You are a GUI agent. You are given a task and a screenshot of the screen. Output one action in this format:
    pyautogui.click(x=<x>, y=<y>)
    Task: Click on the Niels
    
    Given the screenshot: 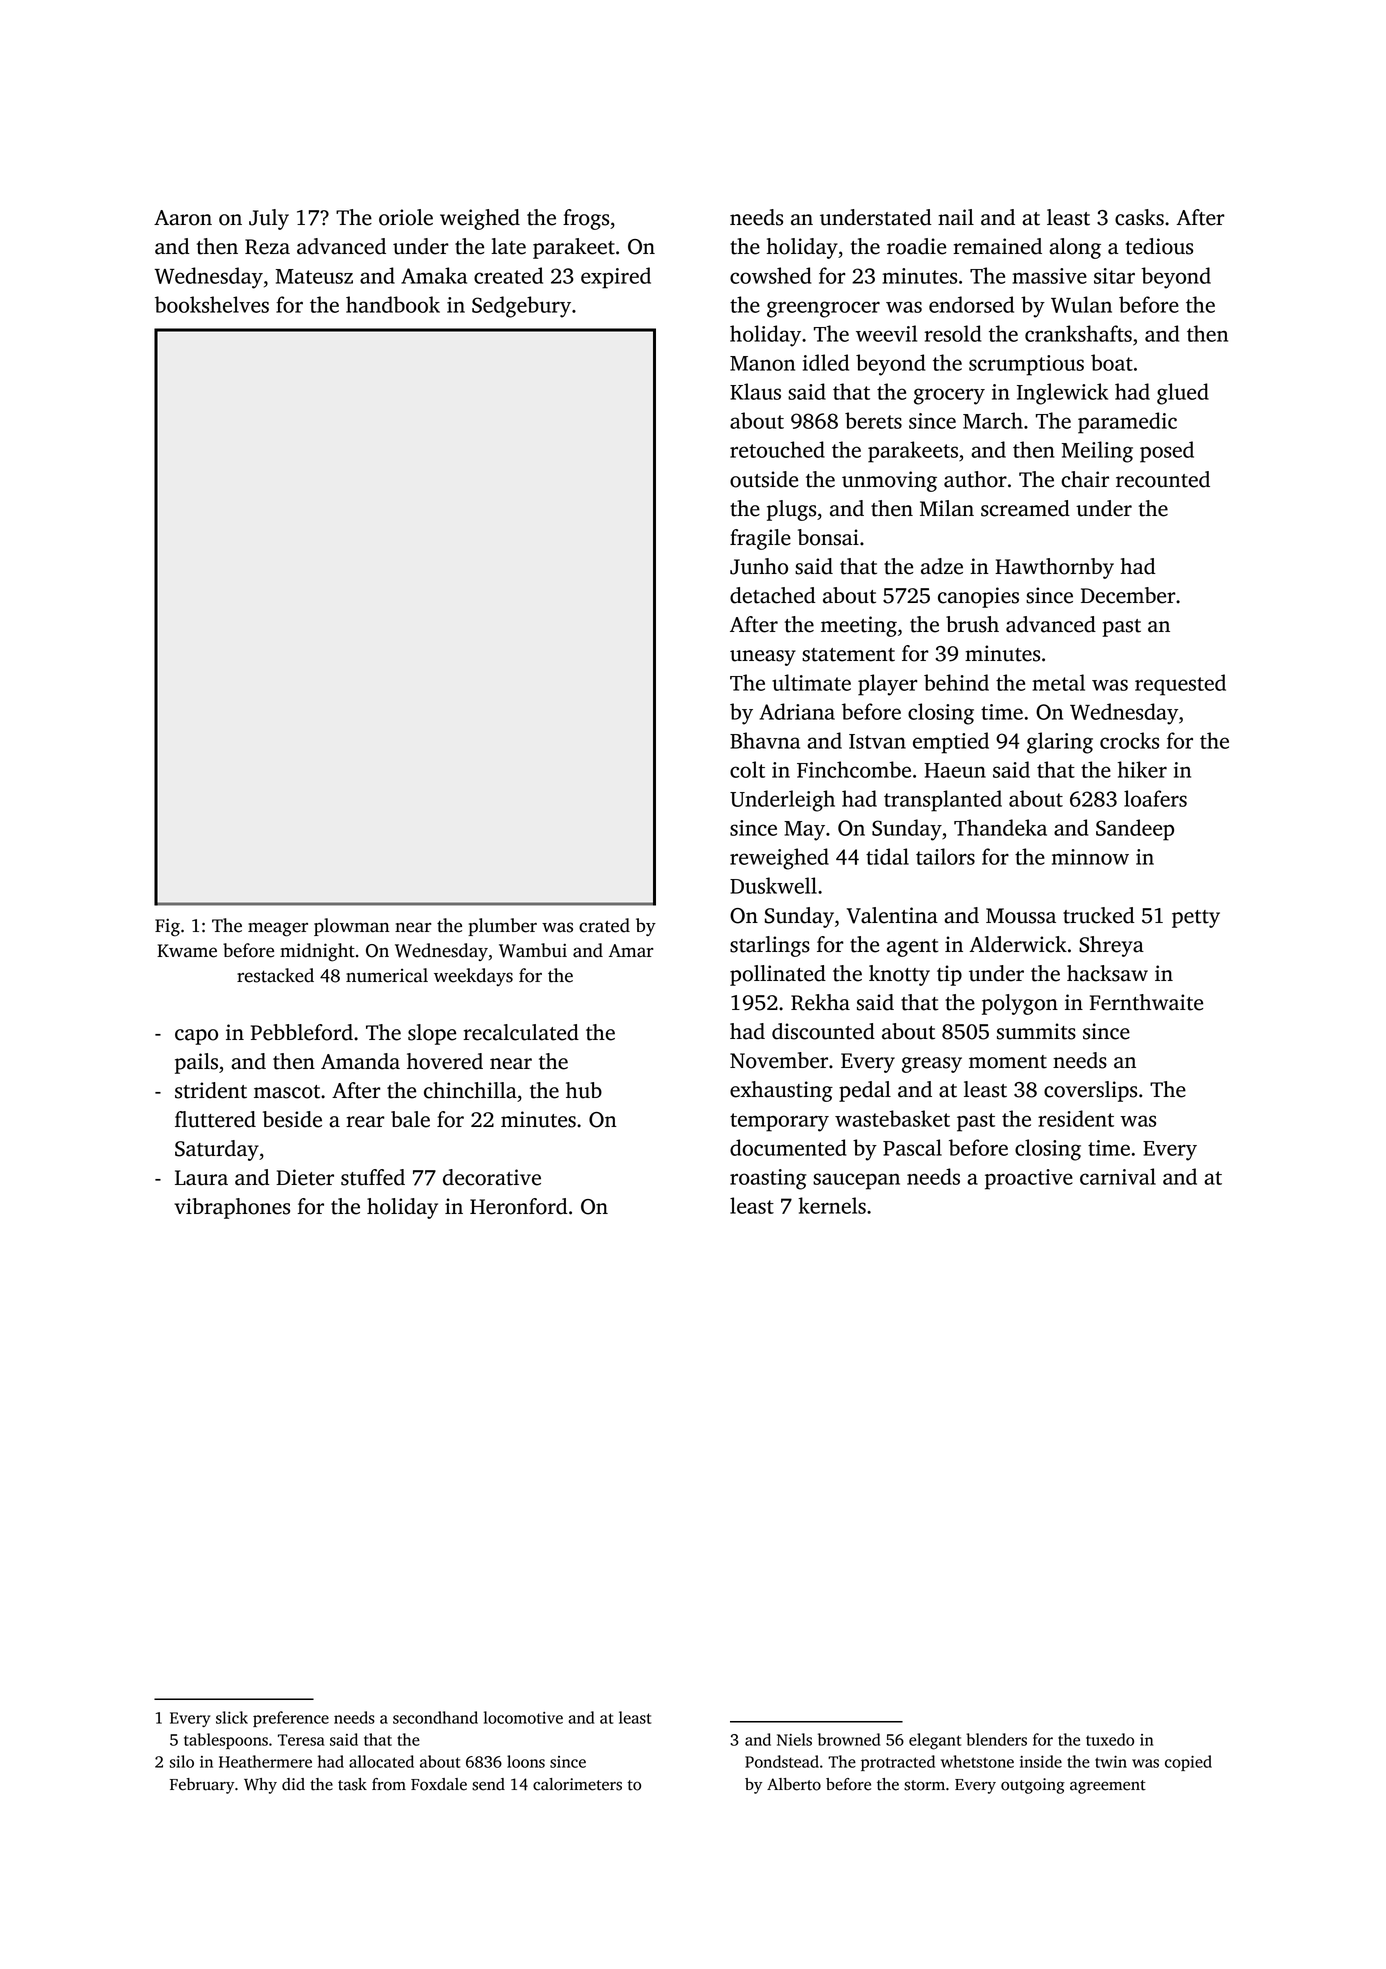 What is the action you would take?
    pyautogui.click(x=794, y=1739)
